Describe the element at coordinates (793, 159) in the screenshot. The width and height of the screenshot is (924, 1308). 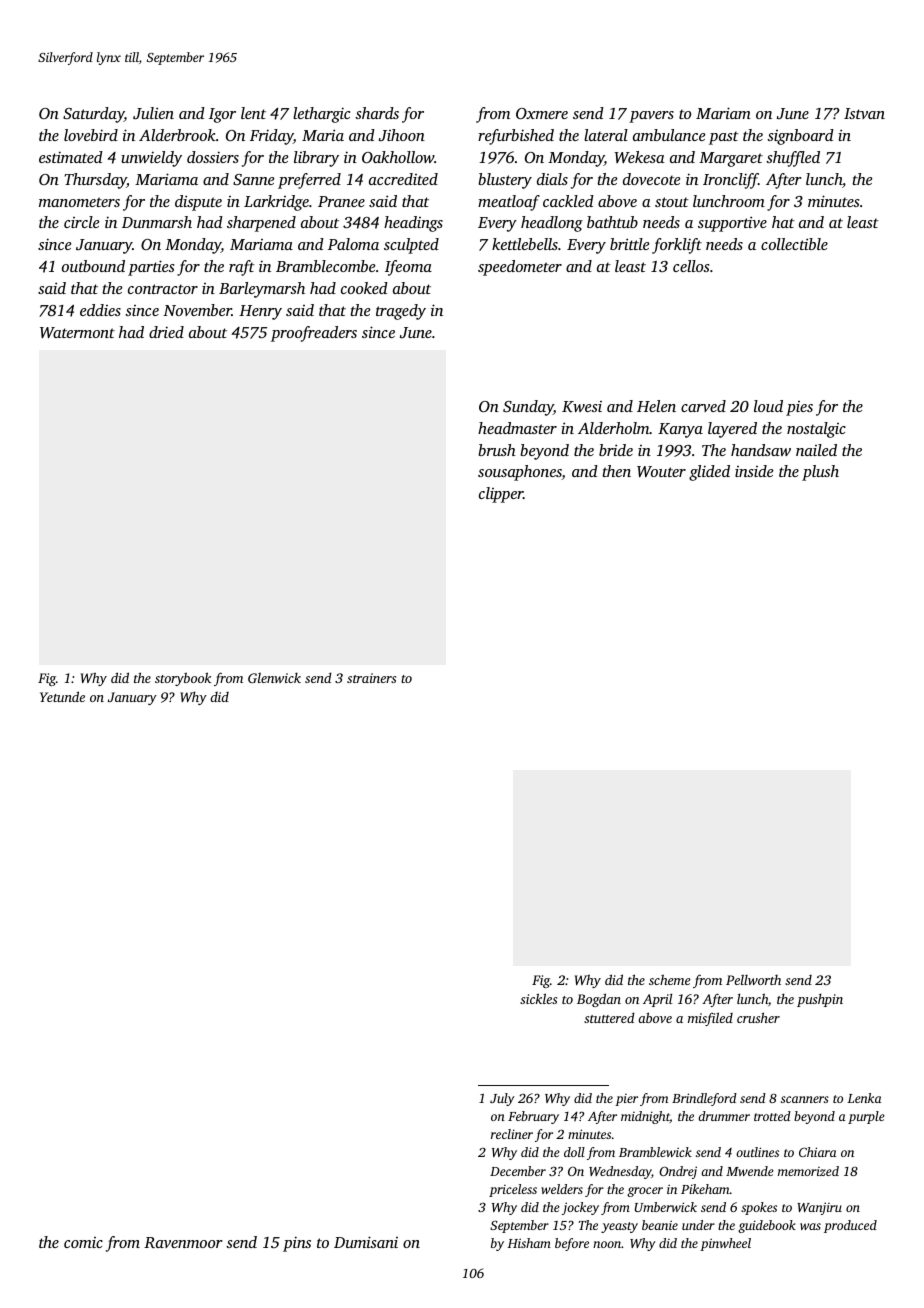
I see `shuffled` at that location.
